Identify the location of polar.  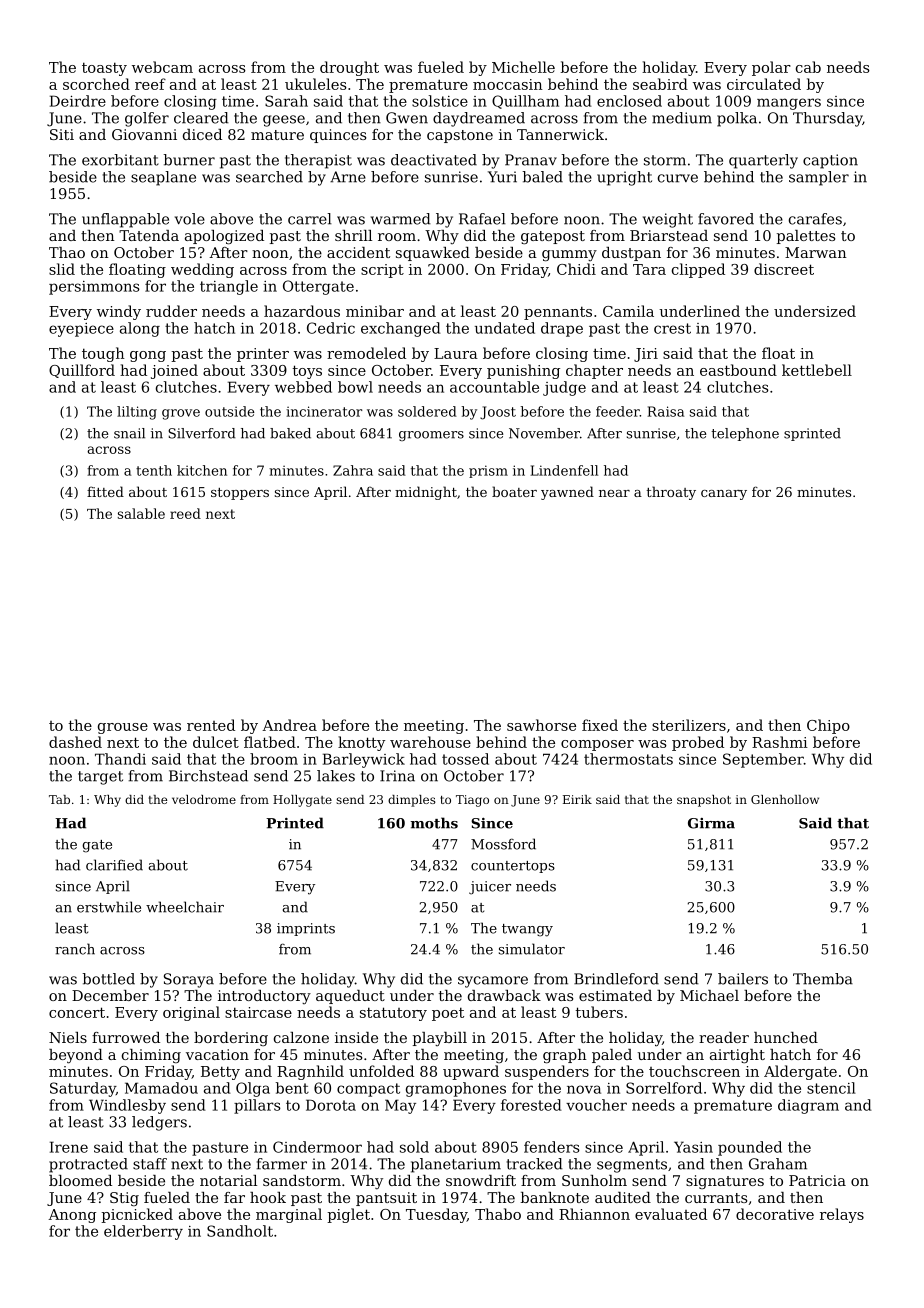
(771, 68).
